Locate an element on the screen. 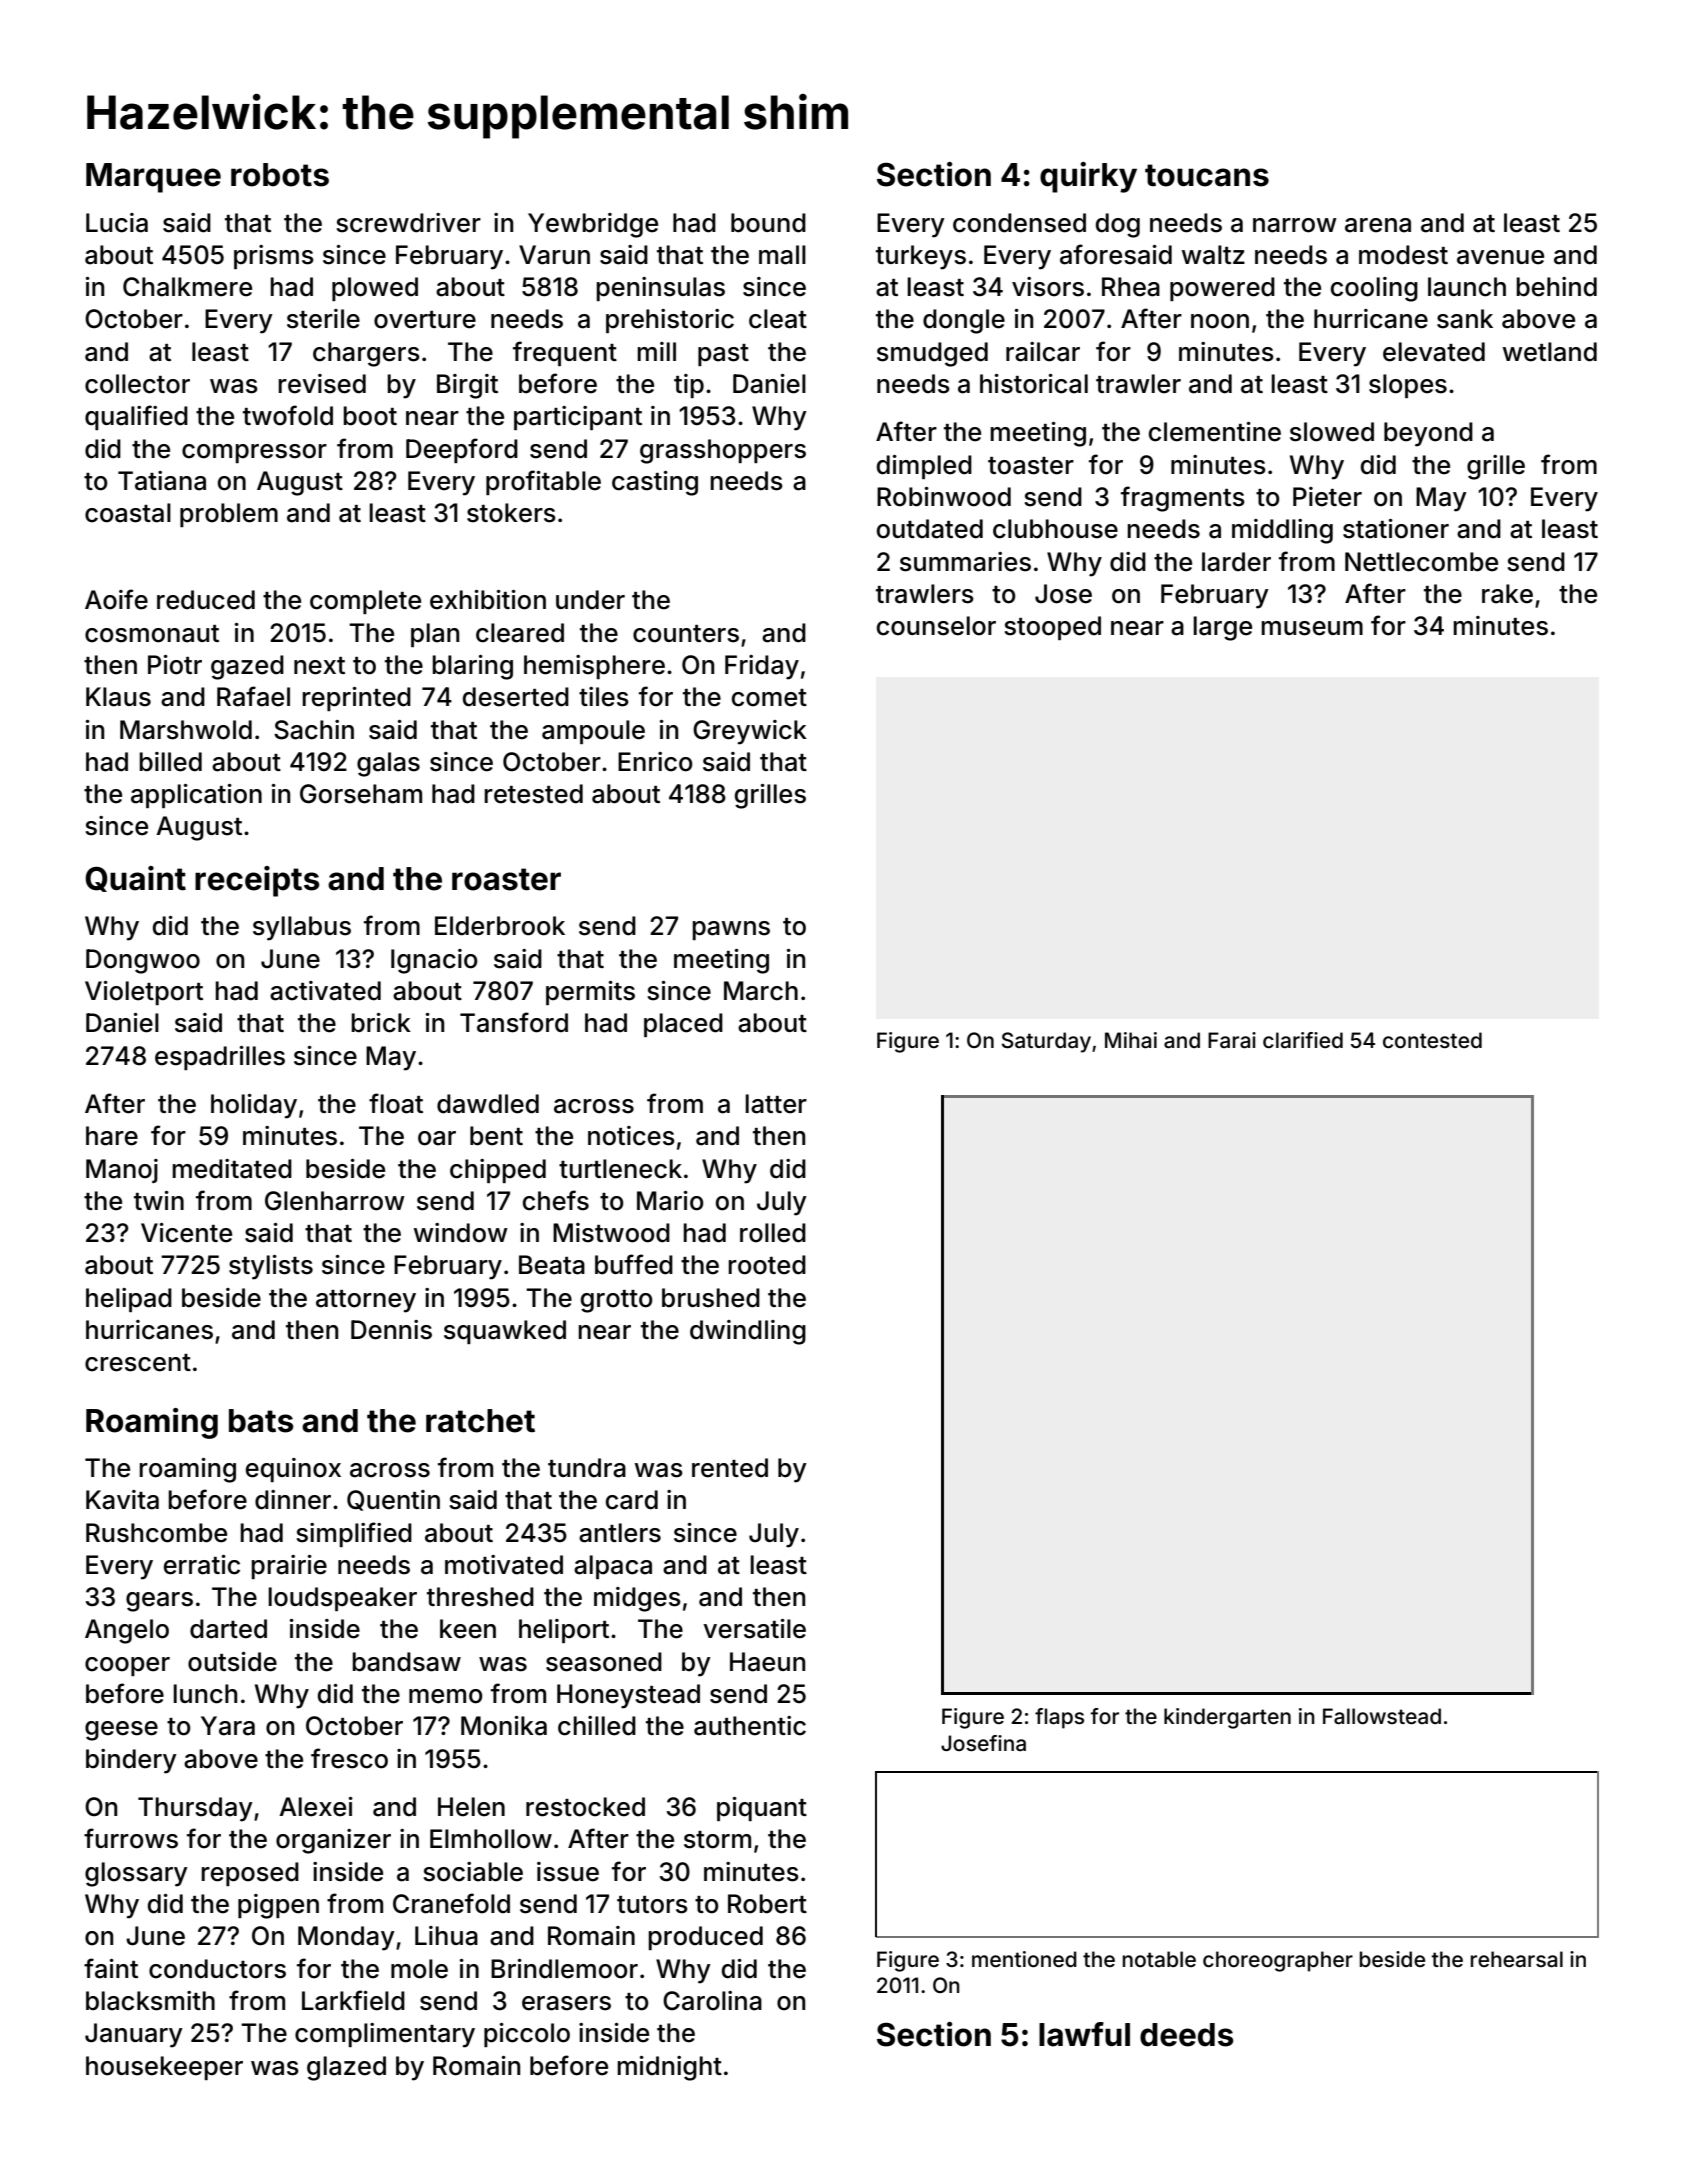 This screenshot has width=1683, height=2178. pawns is located at coordinates (731, 930).
